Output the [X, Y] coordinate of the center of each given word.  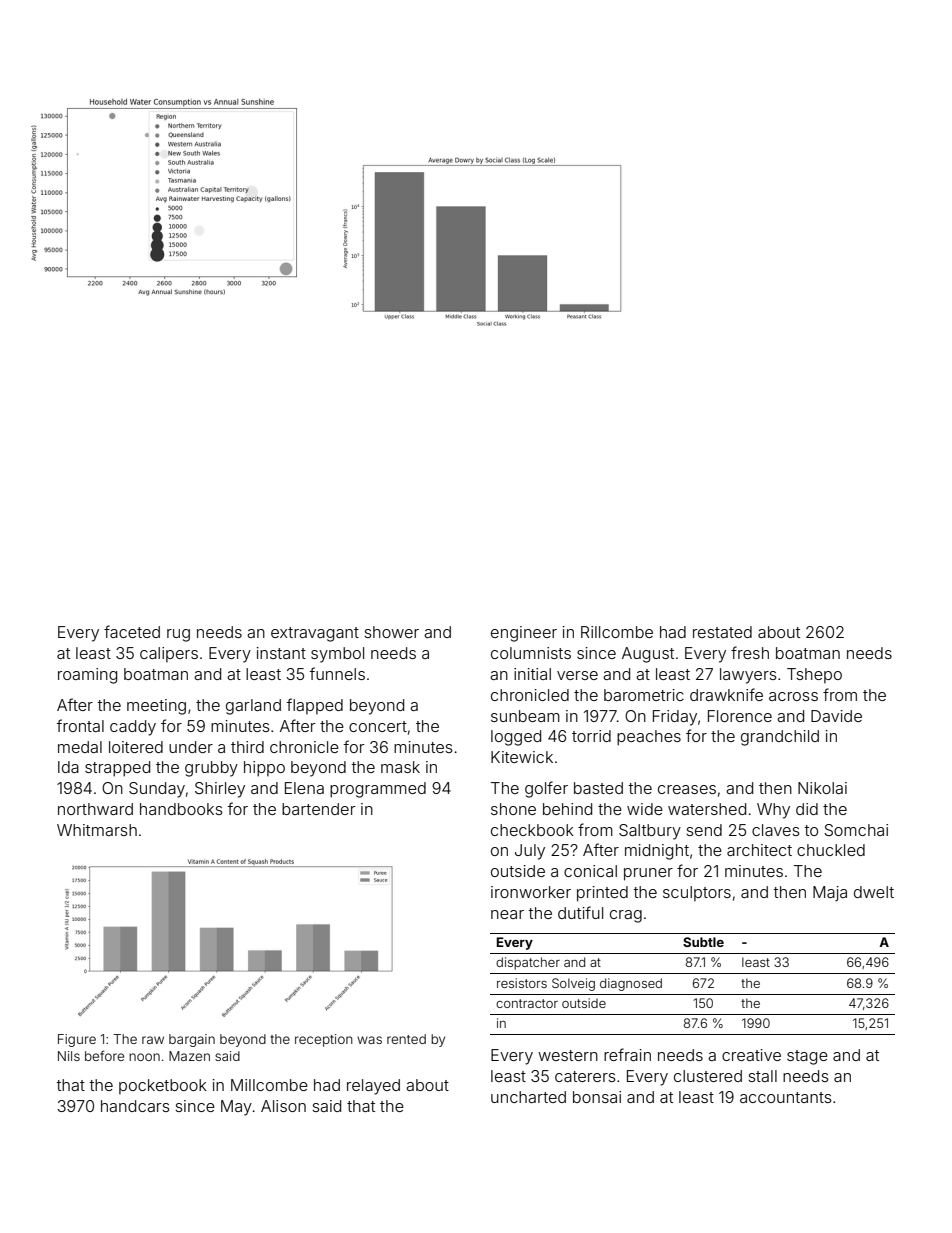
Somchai [856, 830]
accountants [786, 1097]
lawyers [748, 676]
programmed [378, 790]
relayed [373, 1087]
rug [178, 635]
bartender [318, 809]
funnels [337, 673]
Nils [69, 1056]
